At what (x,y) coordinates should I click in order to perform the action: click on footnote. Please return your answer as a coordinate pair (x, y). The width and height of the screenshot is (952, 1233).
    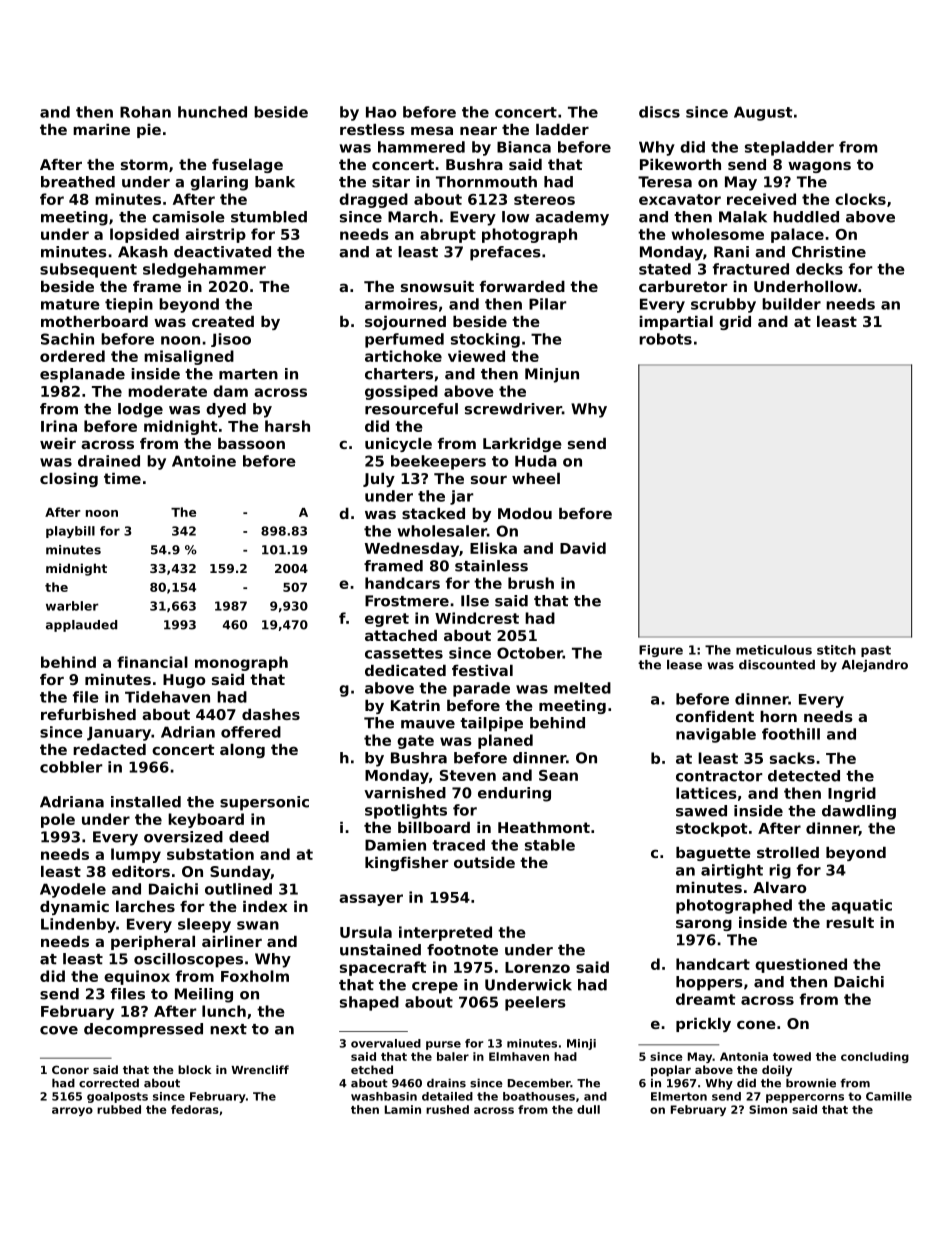
    Looking at the image, I should click on (462, 950).
